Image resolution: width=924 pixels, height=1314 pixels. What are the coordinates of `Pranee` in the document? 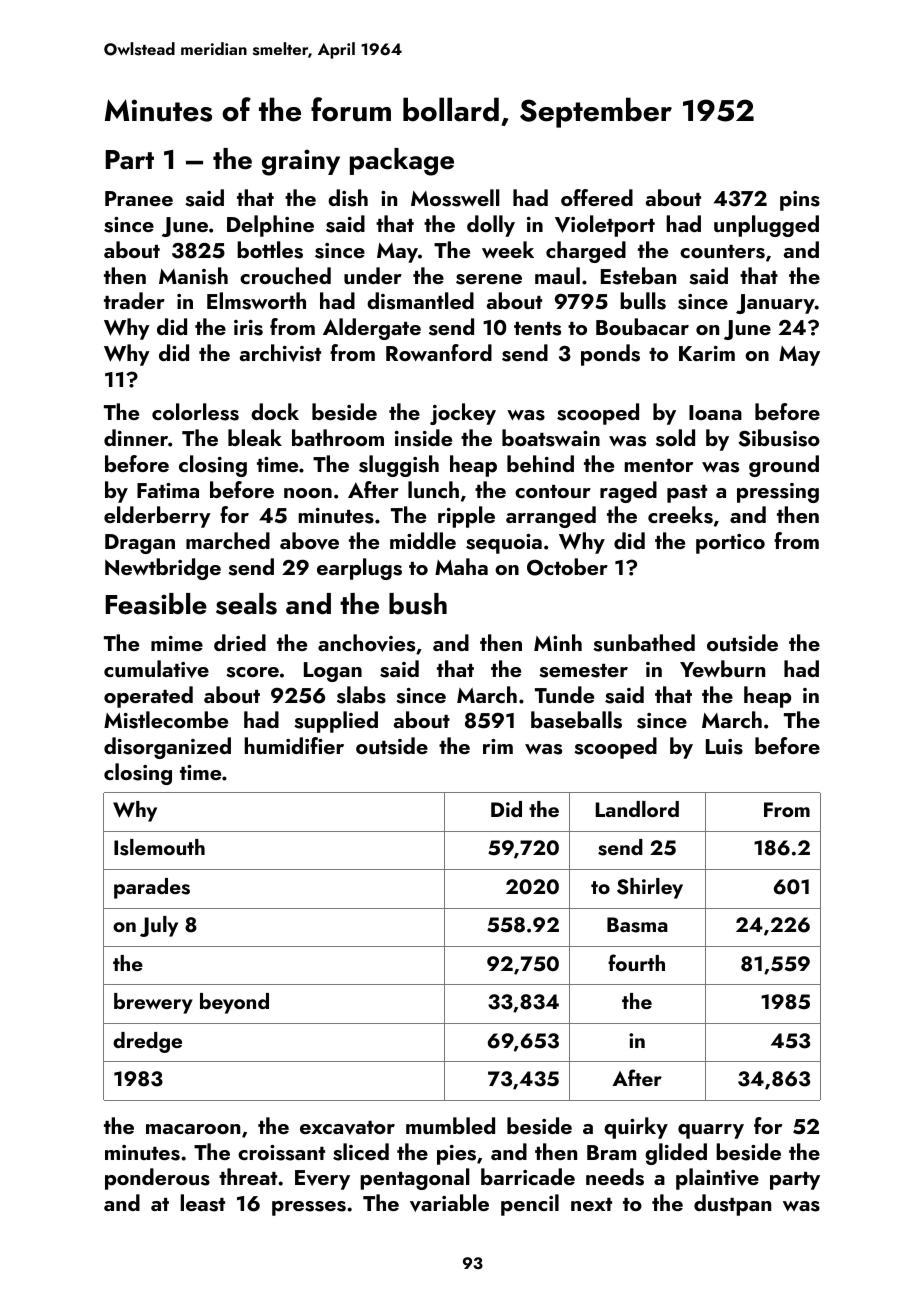 It's located at (139, 198).
